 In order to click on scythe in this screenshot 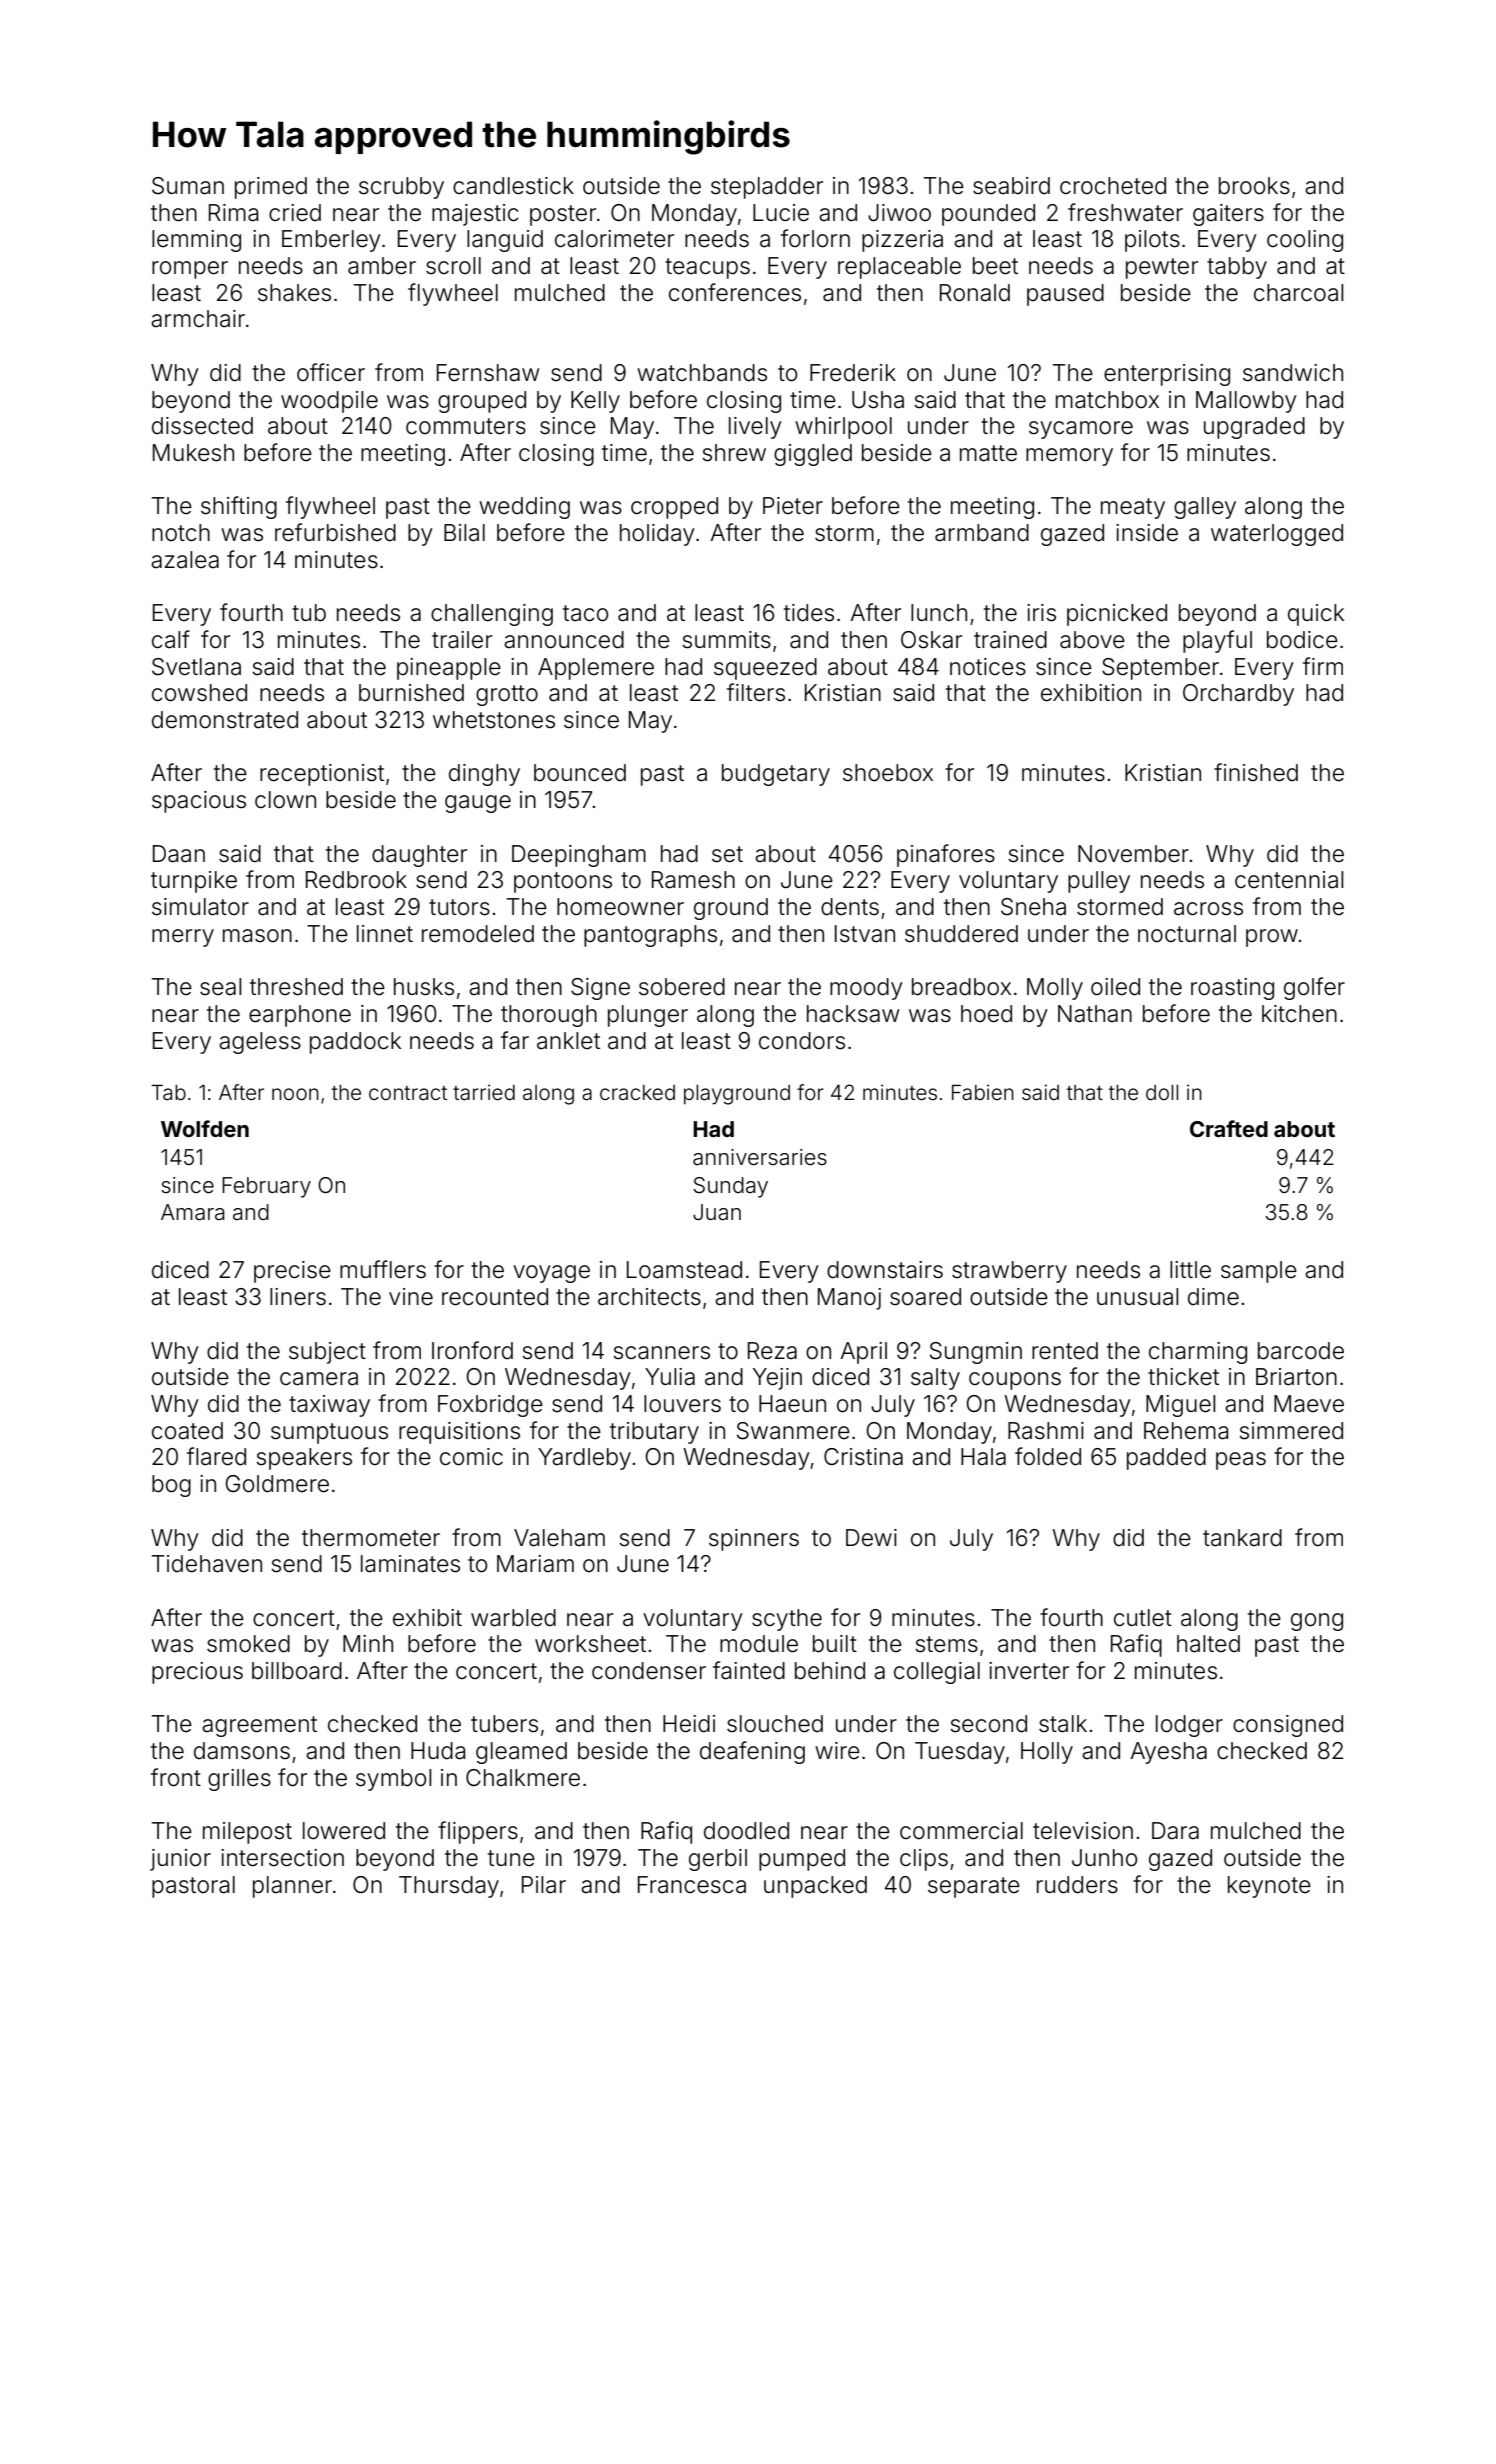, I will do `click(787, 1620)`.
